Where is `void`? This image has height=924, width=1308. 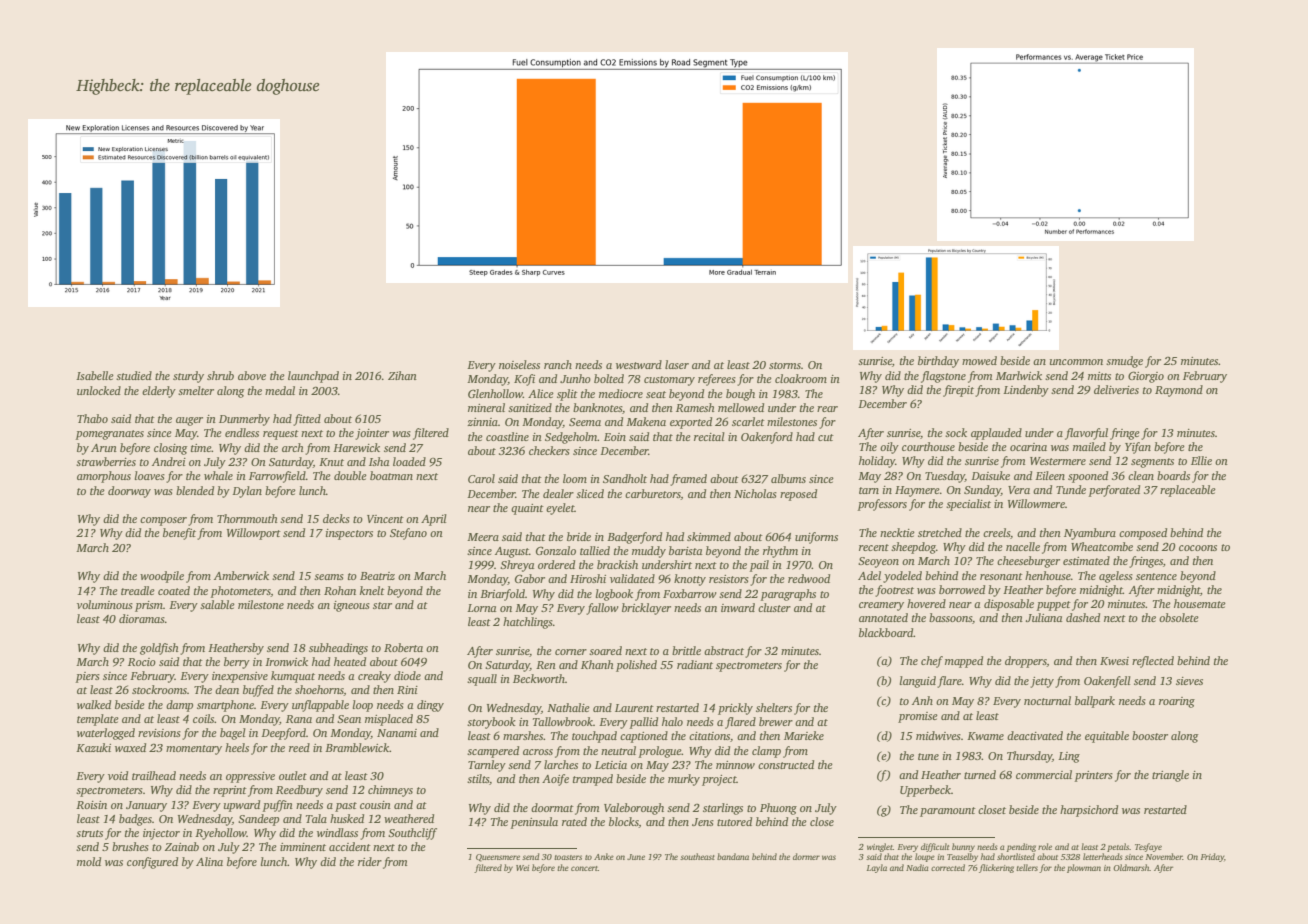 void is located at coordinates (118, 775).
